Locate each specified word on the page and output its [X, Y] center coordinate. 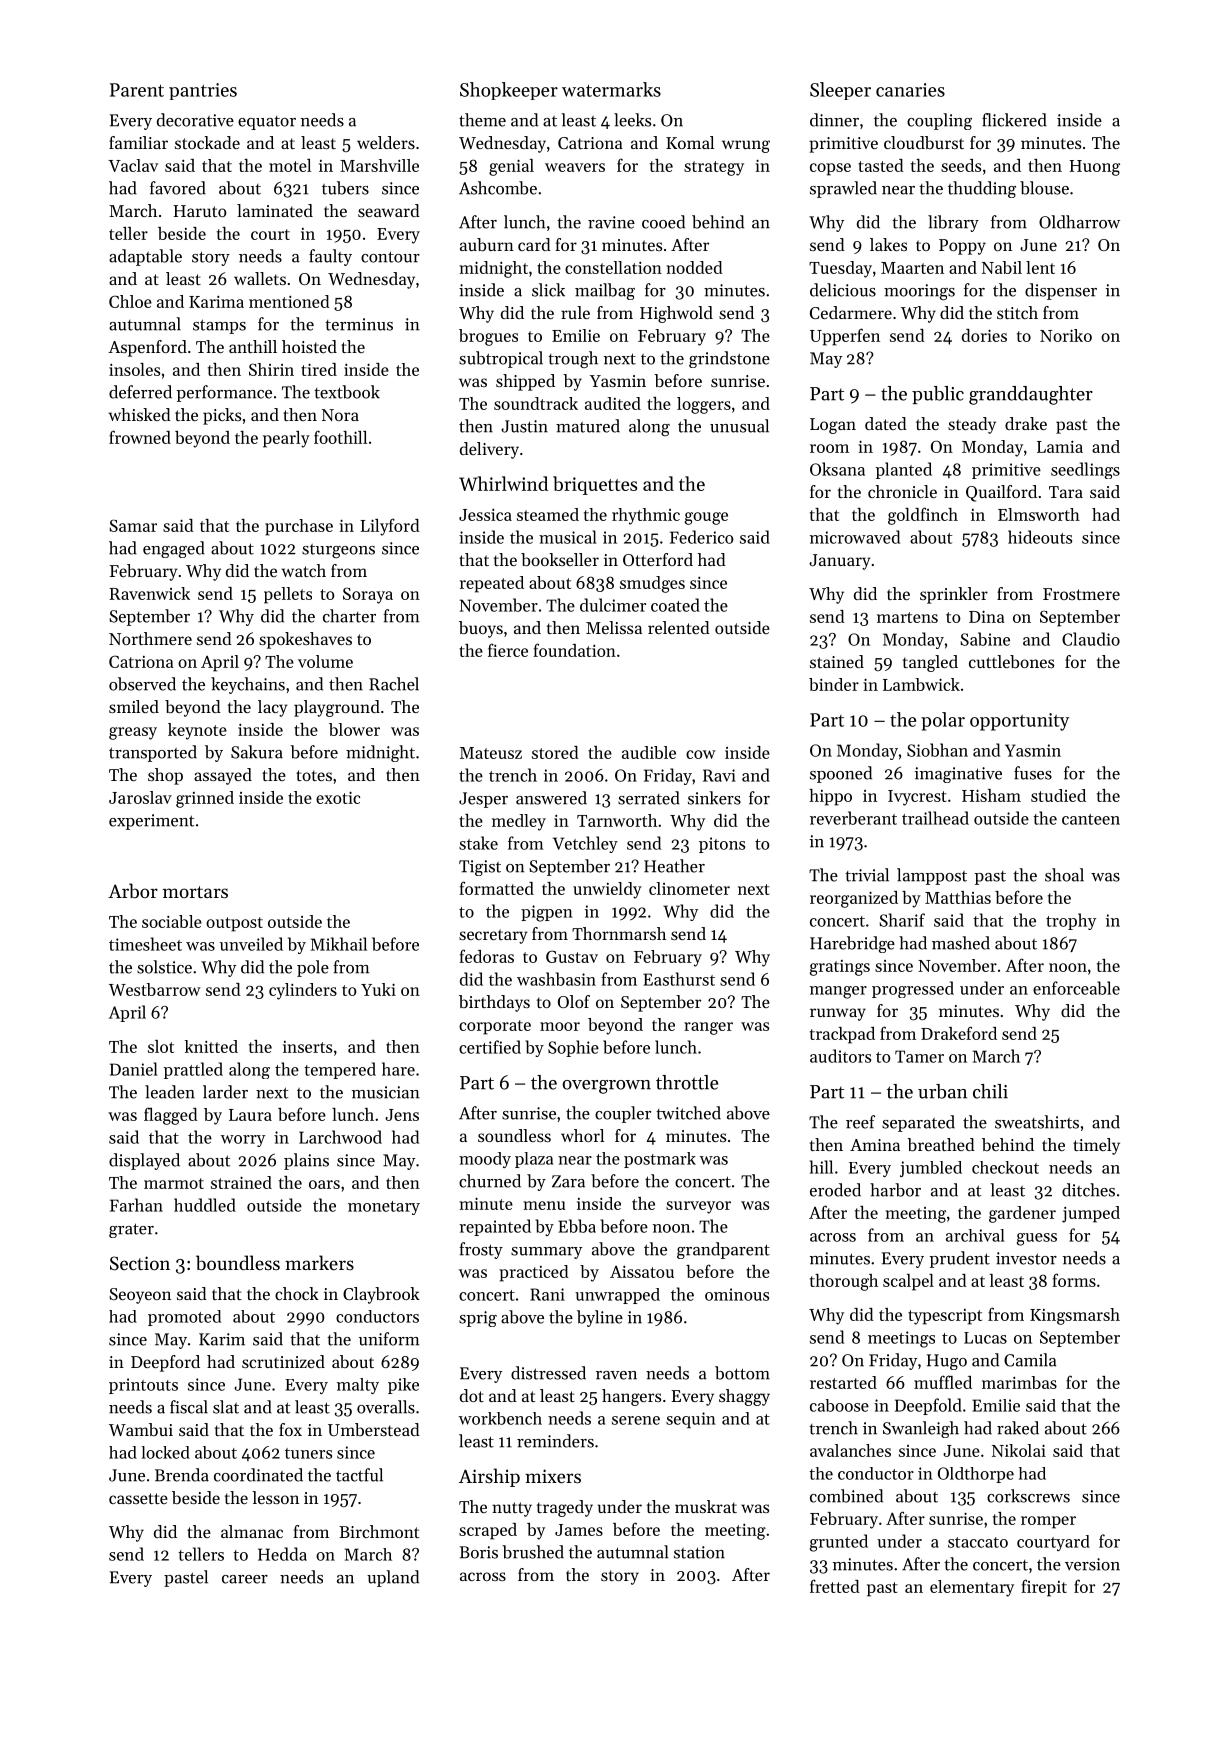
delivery [489, 450]
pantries [203, 91]
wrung [746, 146]
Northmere [150, 638]
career [245, 1579]
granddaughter [1031, 395]
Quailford [1001, 493]
